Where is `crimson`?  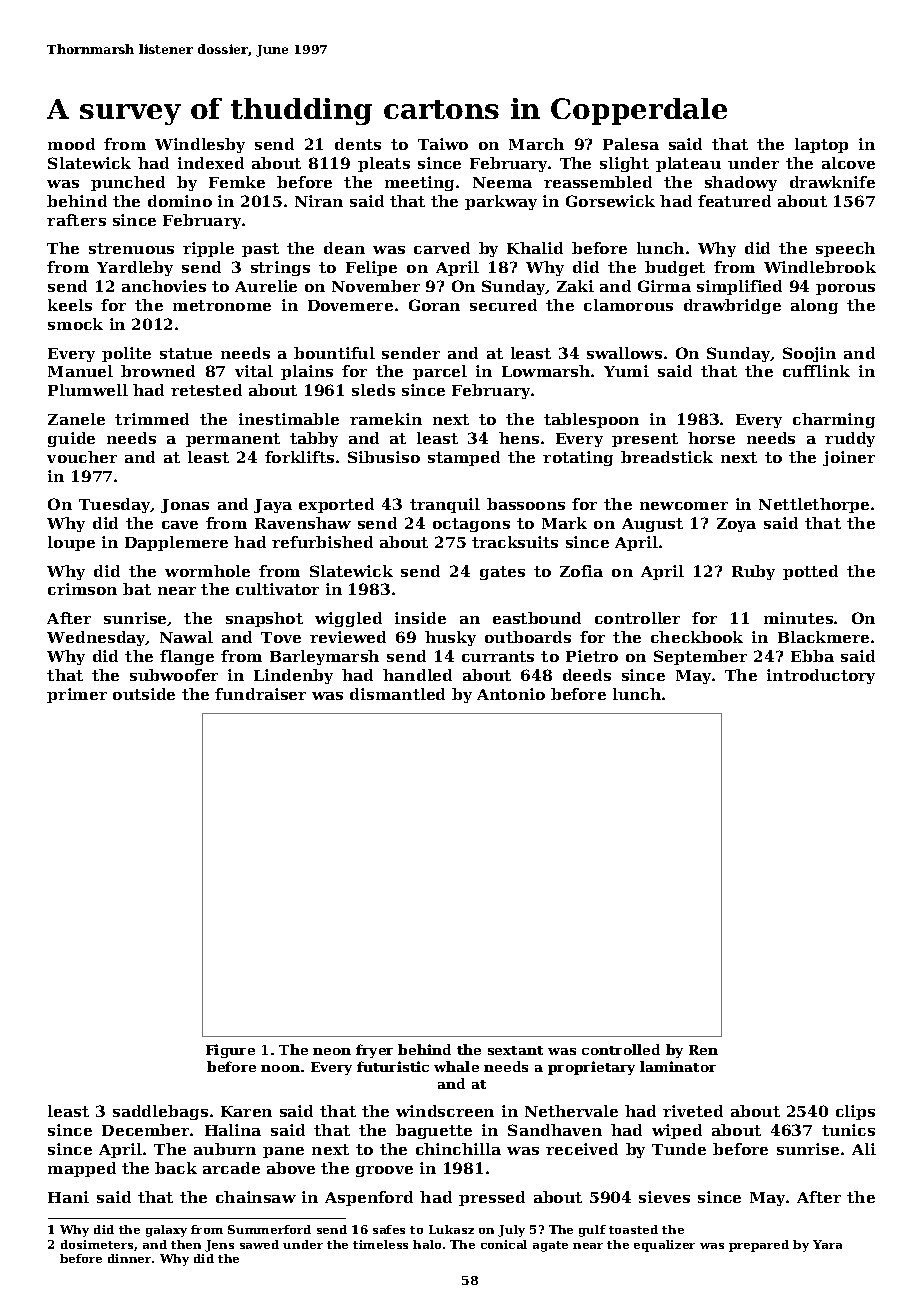
crimson is located at coordinates (82, 589).
